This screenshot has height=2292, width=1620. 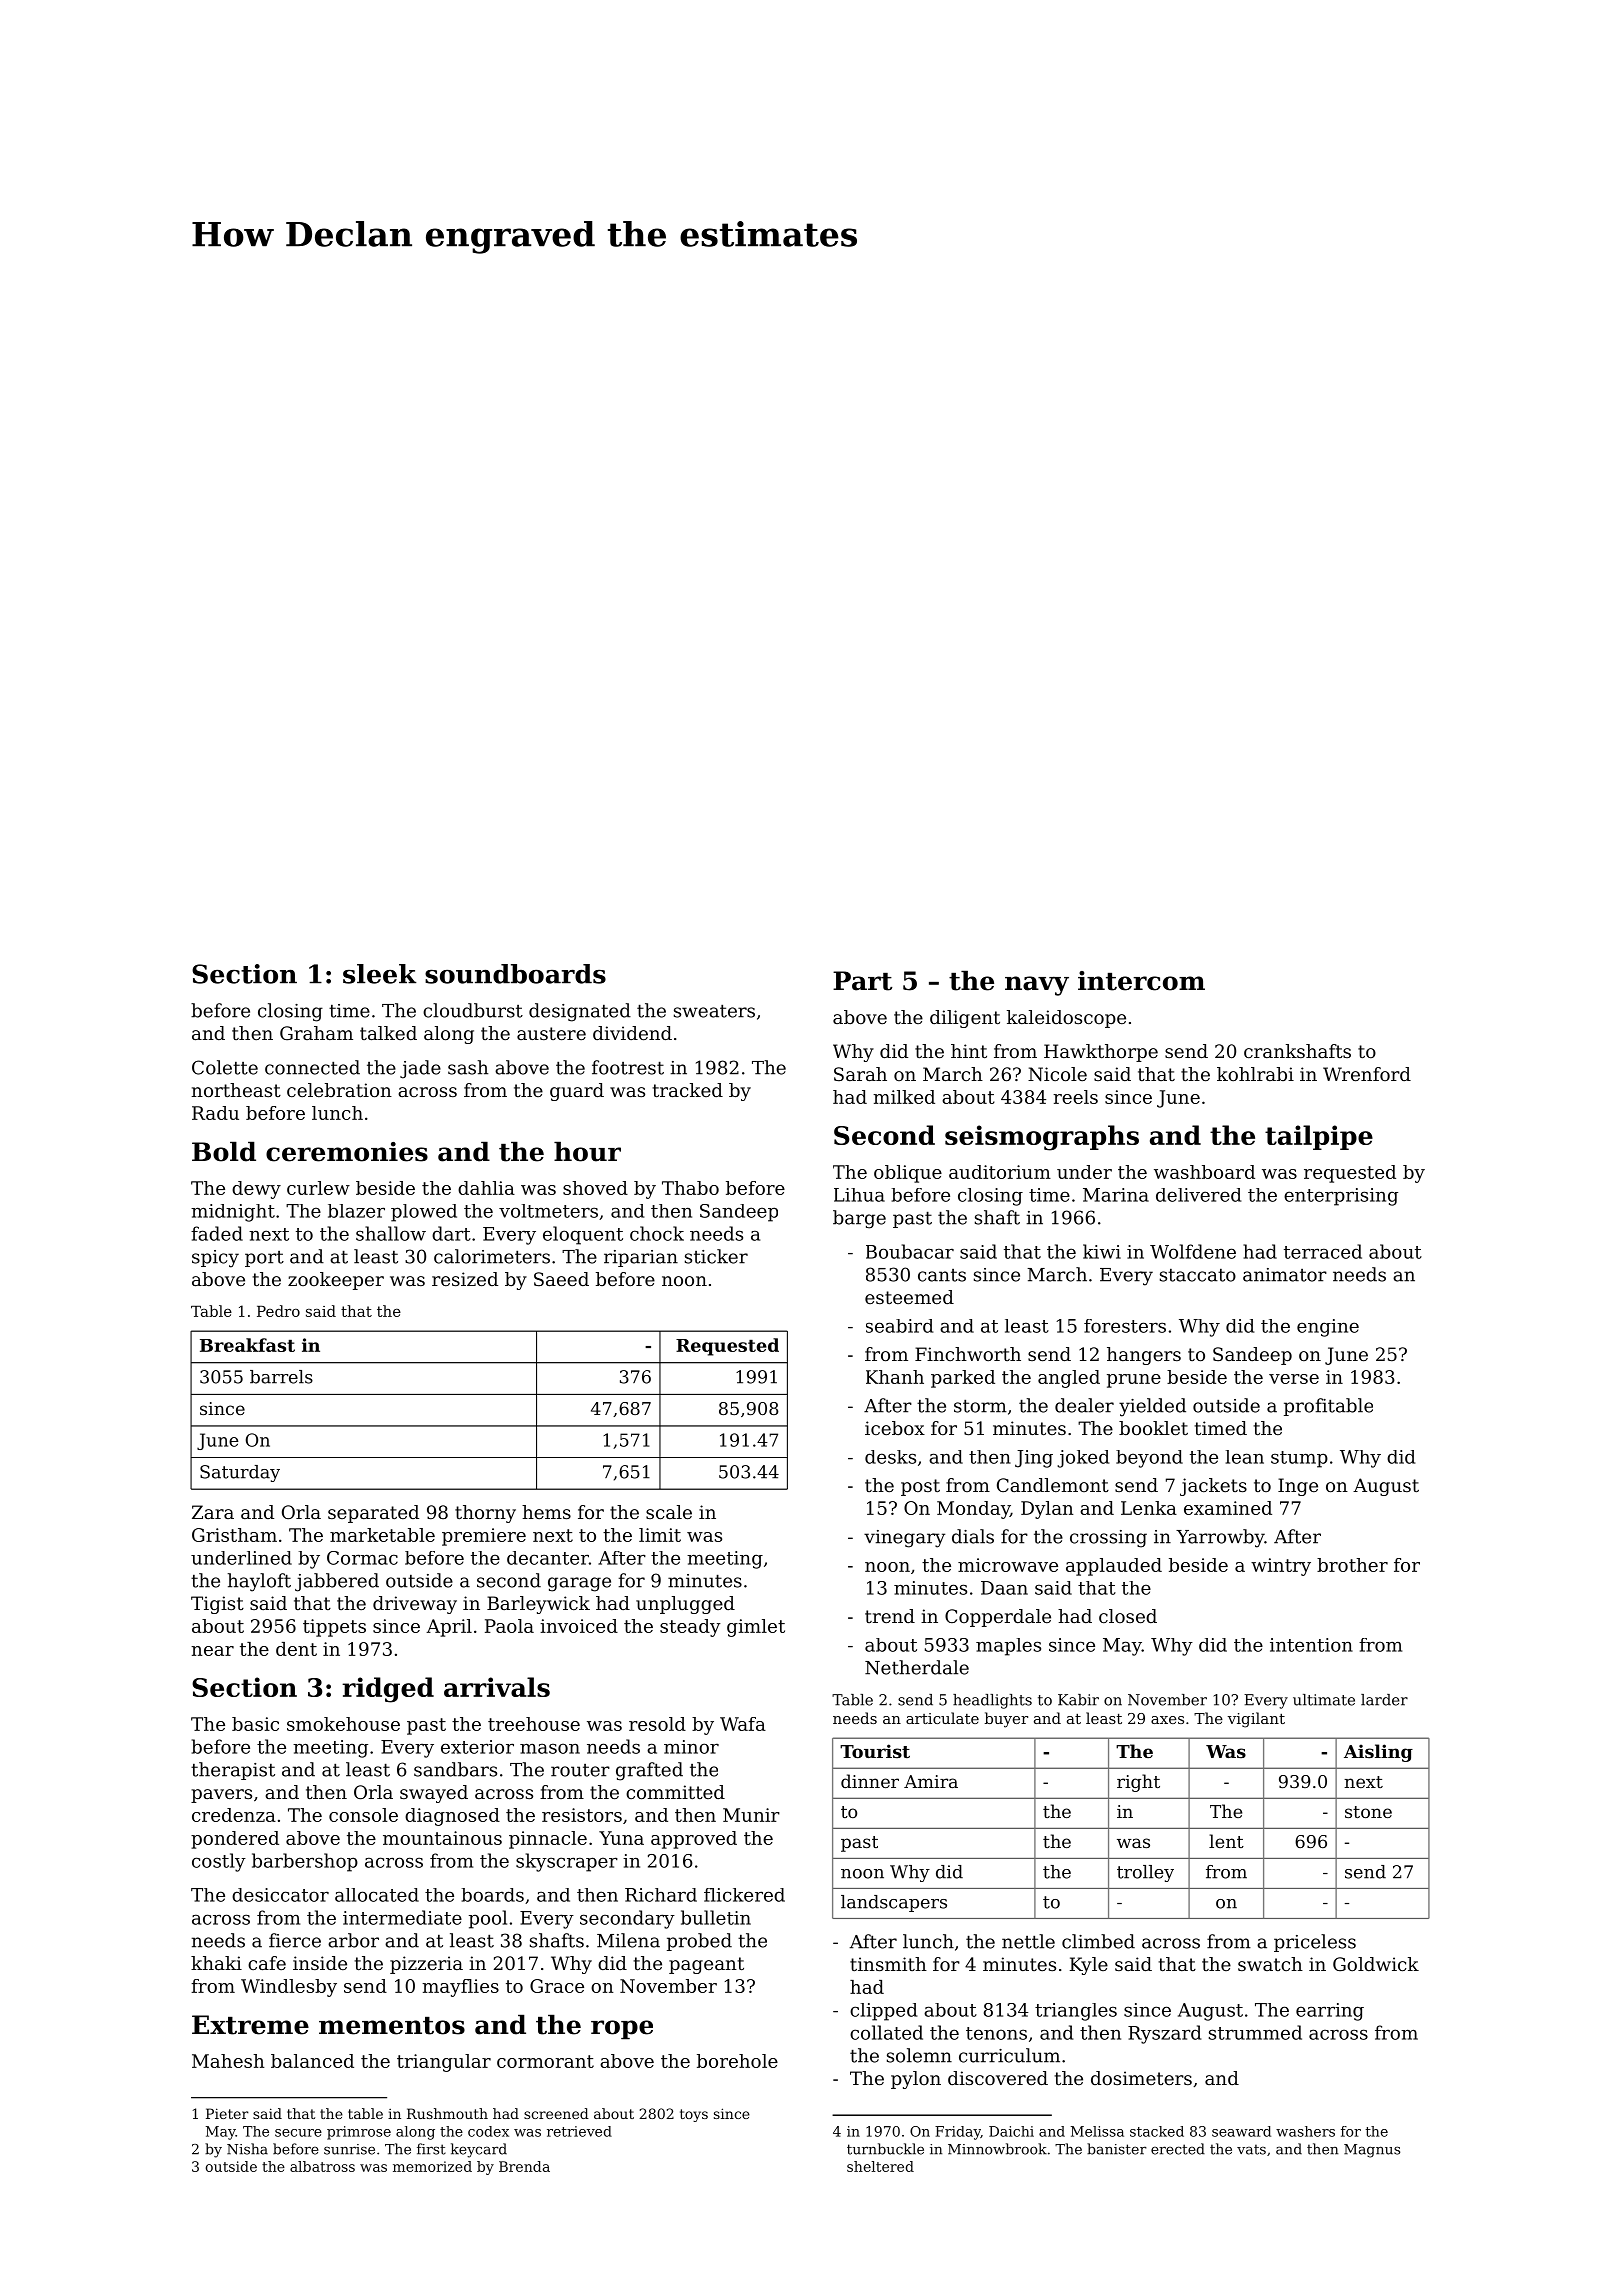 I want to click on landscapers, so click(x=894, y=1903).
